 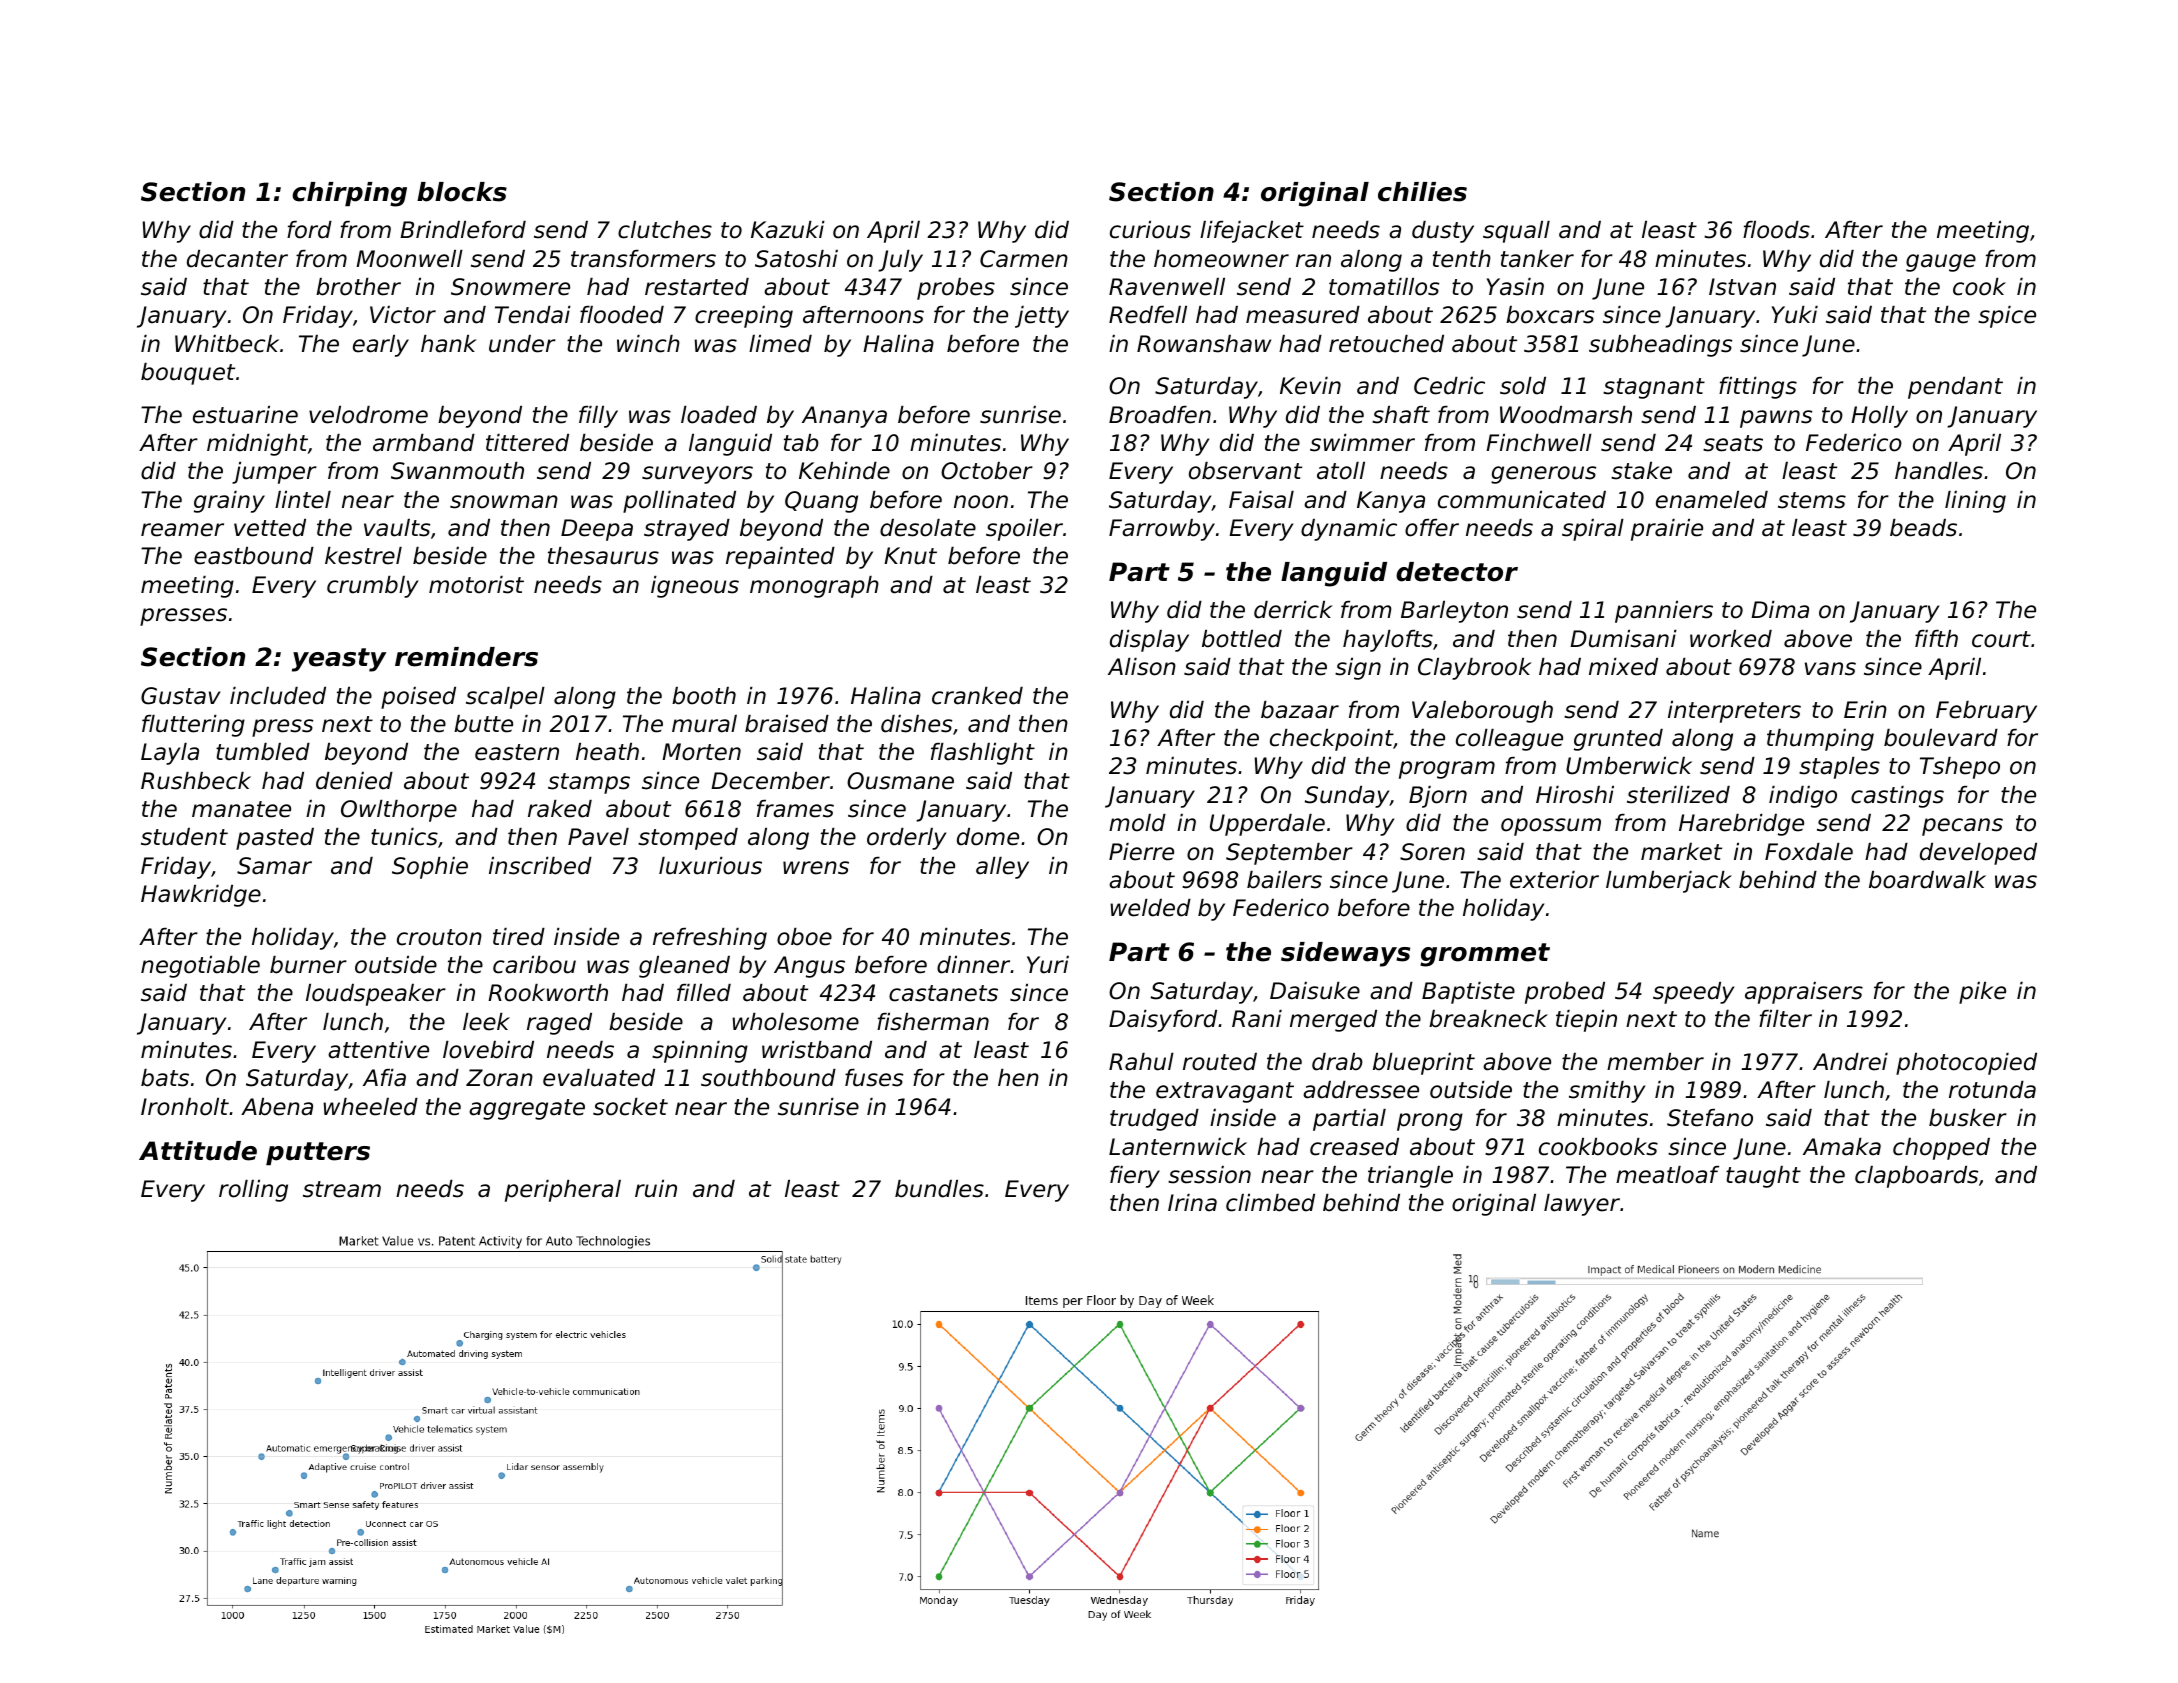 I want to click on putters, so click(x=318, y=1154).
